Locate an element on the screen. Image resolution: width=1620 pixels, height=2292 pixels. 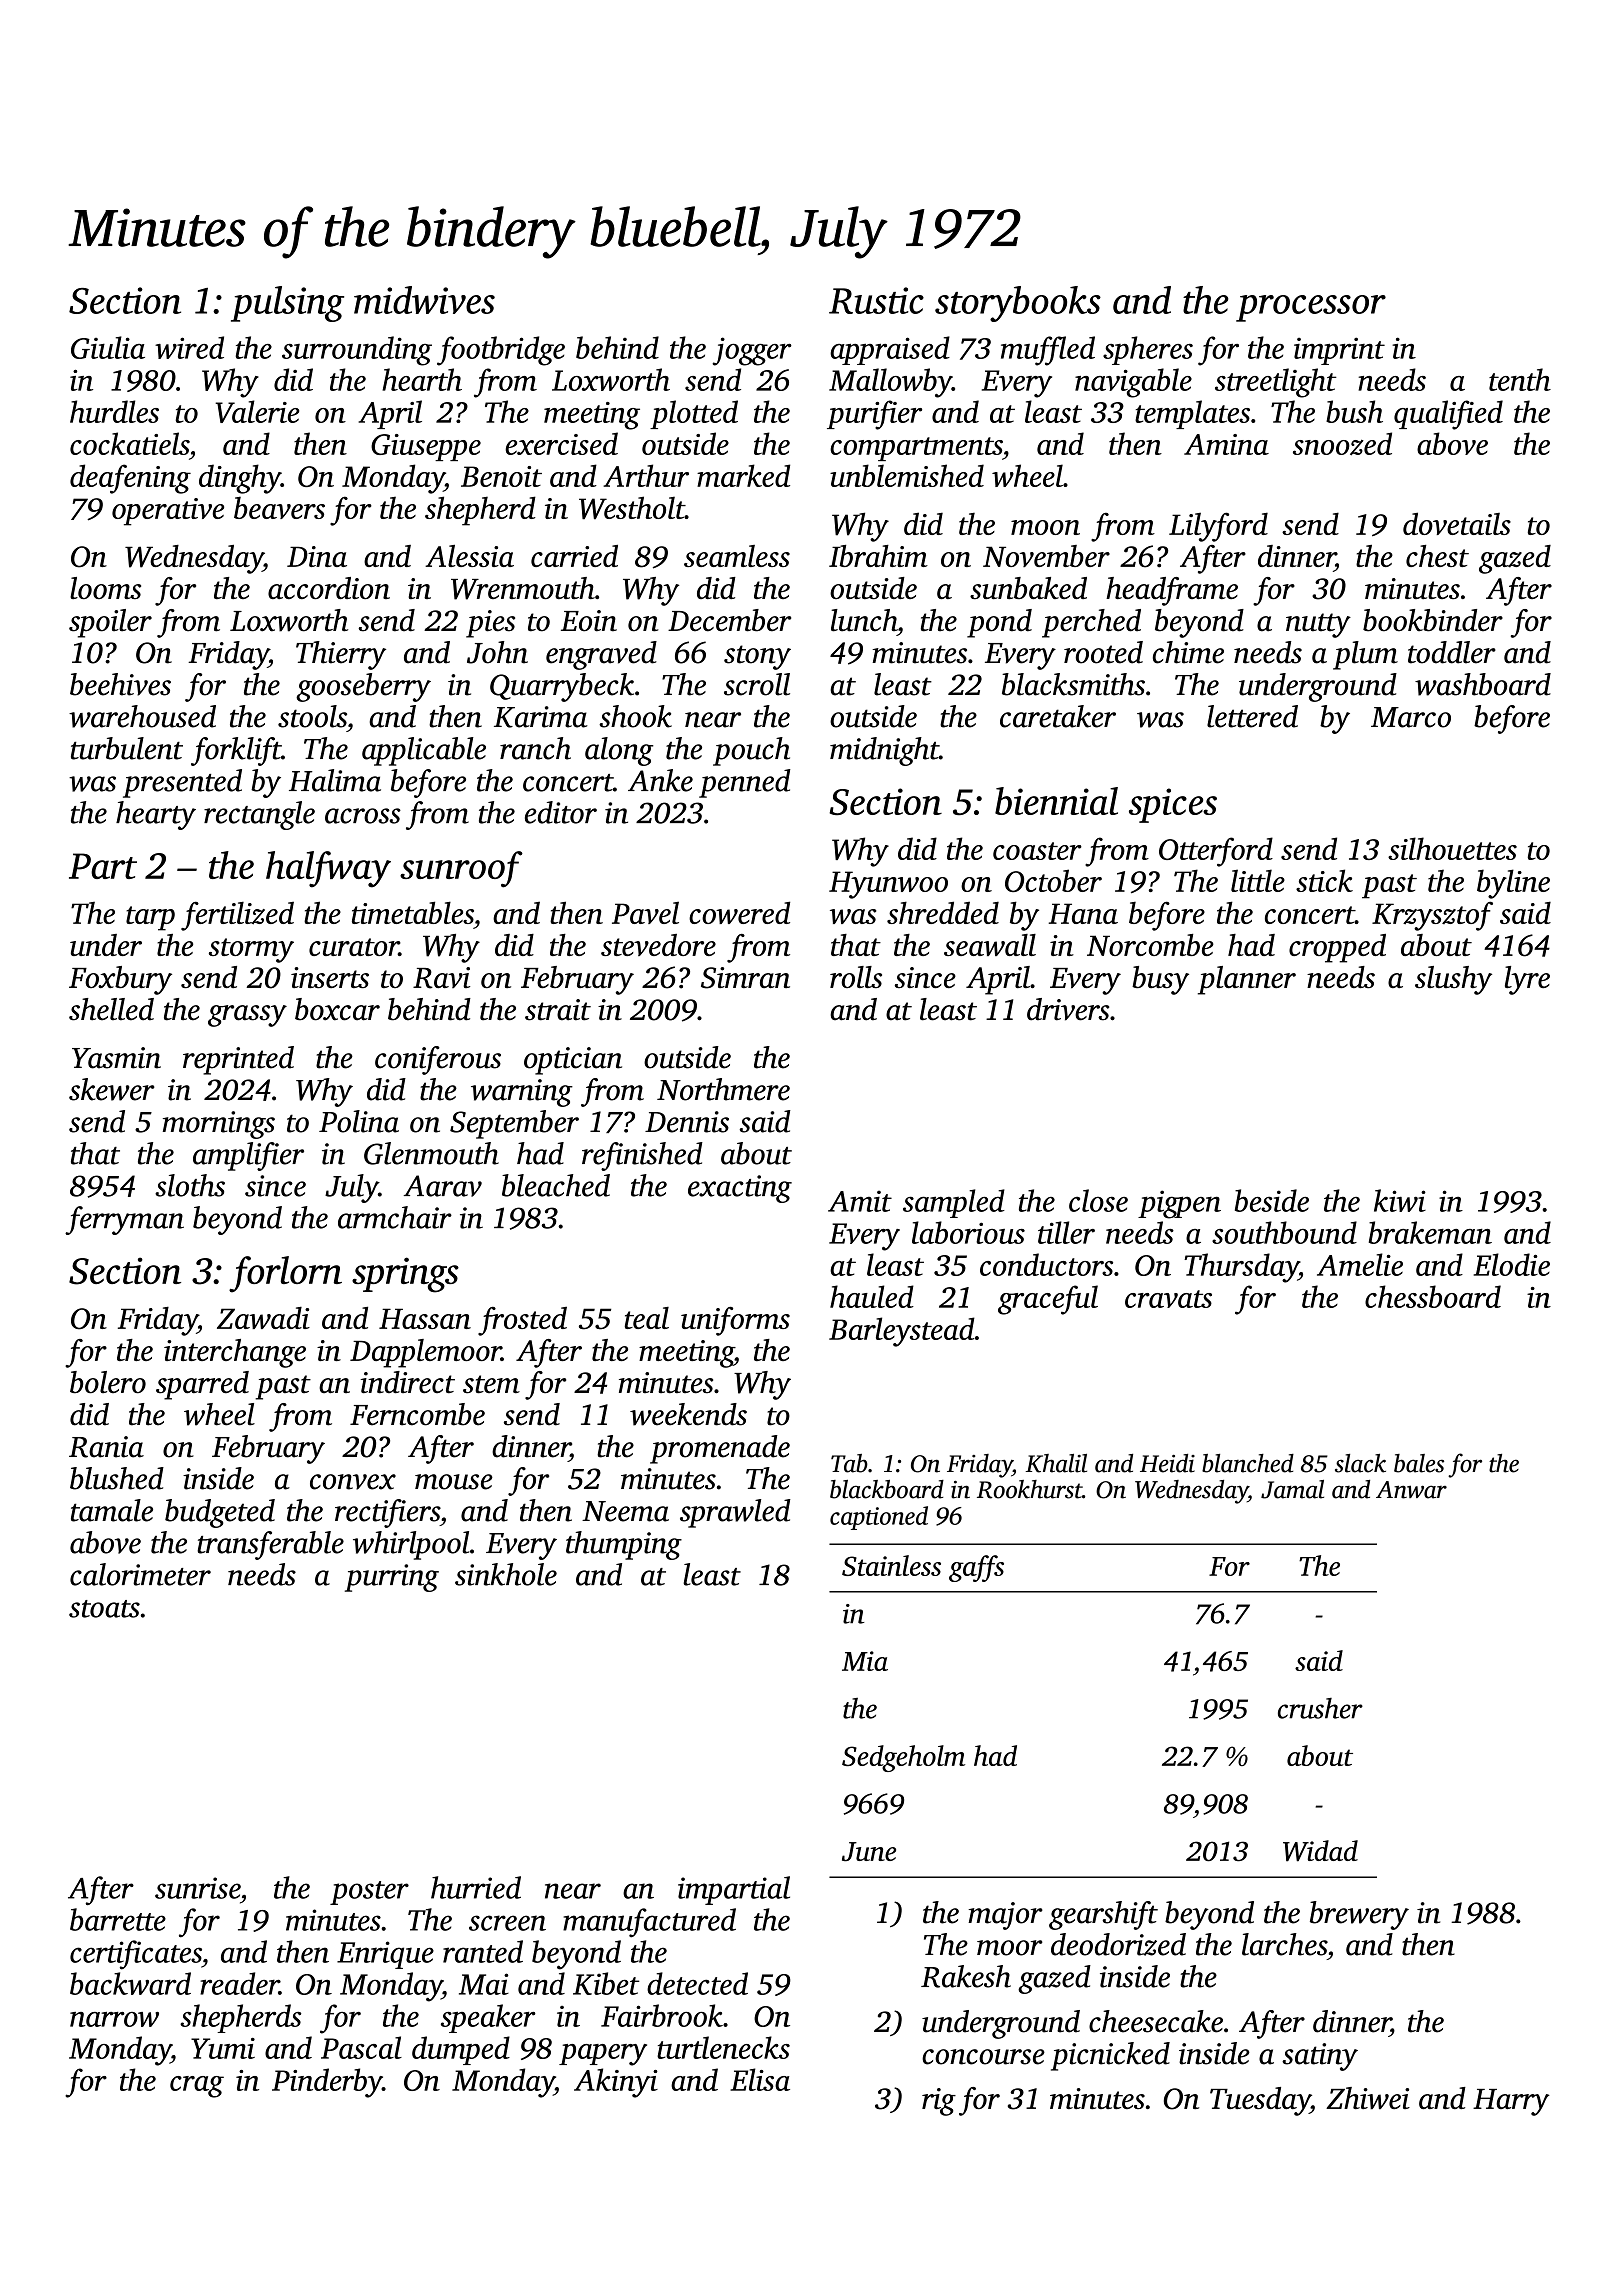
drivers is located at coordinates (1068, 1009).
